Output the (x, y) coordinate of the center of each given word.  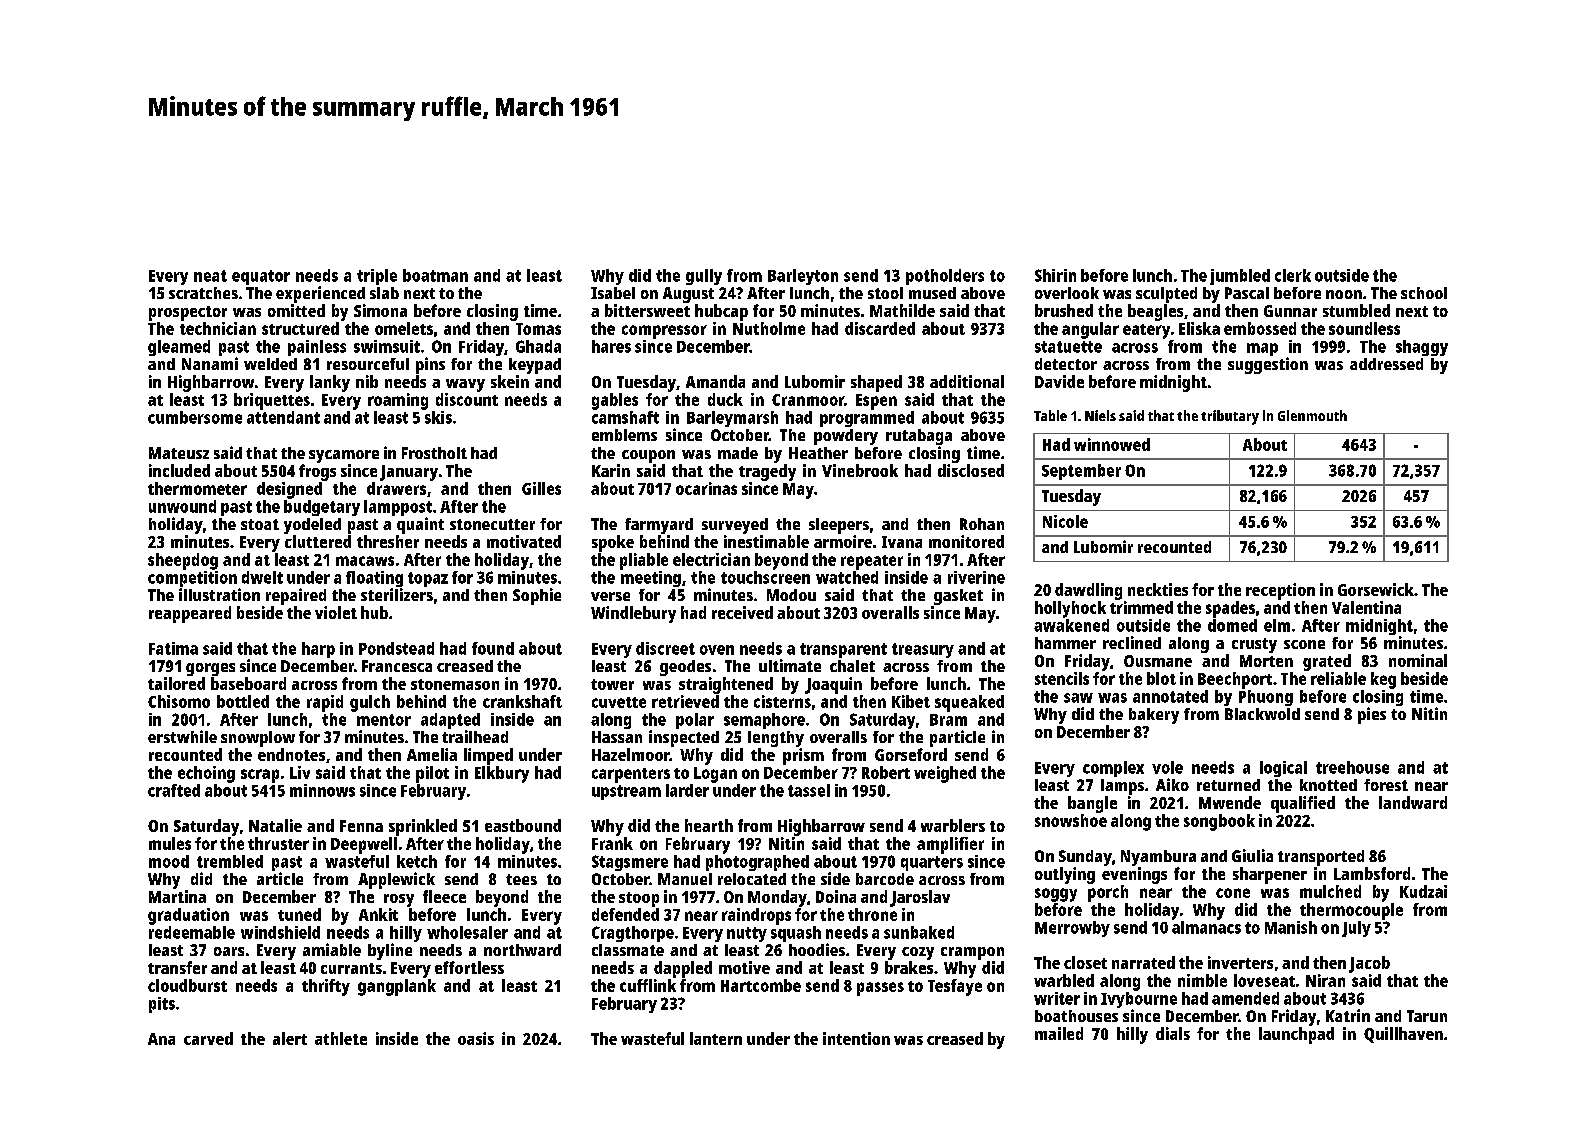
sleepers (839, 526)
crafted (174, 790)
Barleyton (803, 277)
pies (1372, 715)
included (179, 470)
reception (1280, 591)
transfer (177, 967)
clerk (1293, 275)
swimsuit (387, 346)
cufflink (648, 985)
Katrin (1348, 1015)
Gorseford (911, 754)
